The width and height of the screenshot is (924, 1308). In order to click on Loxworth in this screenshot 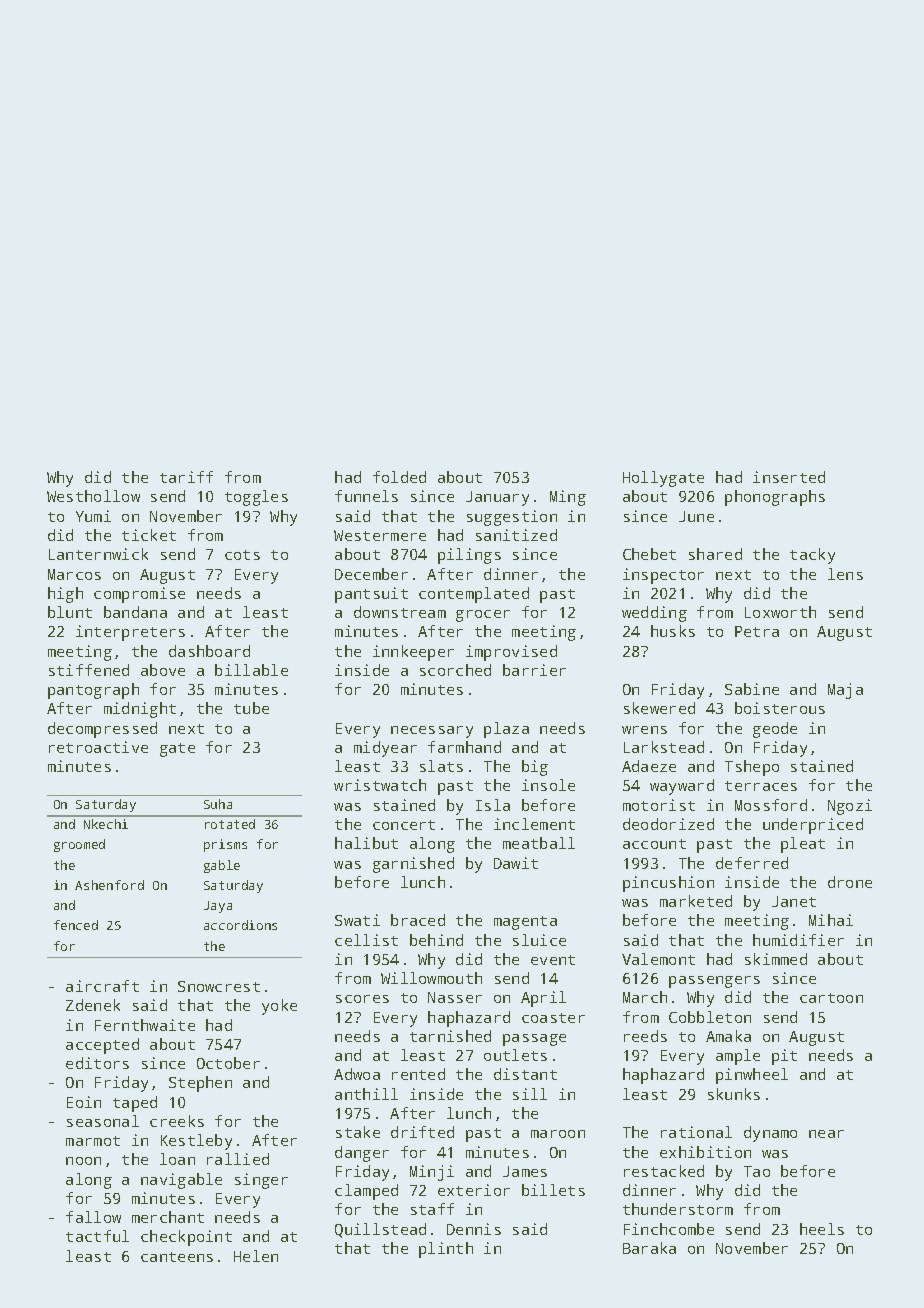, I will do `click(780, 612)`.
